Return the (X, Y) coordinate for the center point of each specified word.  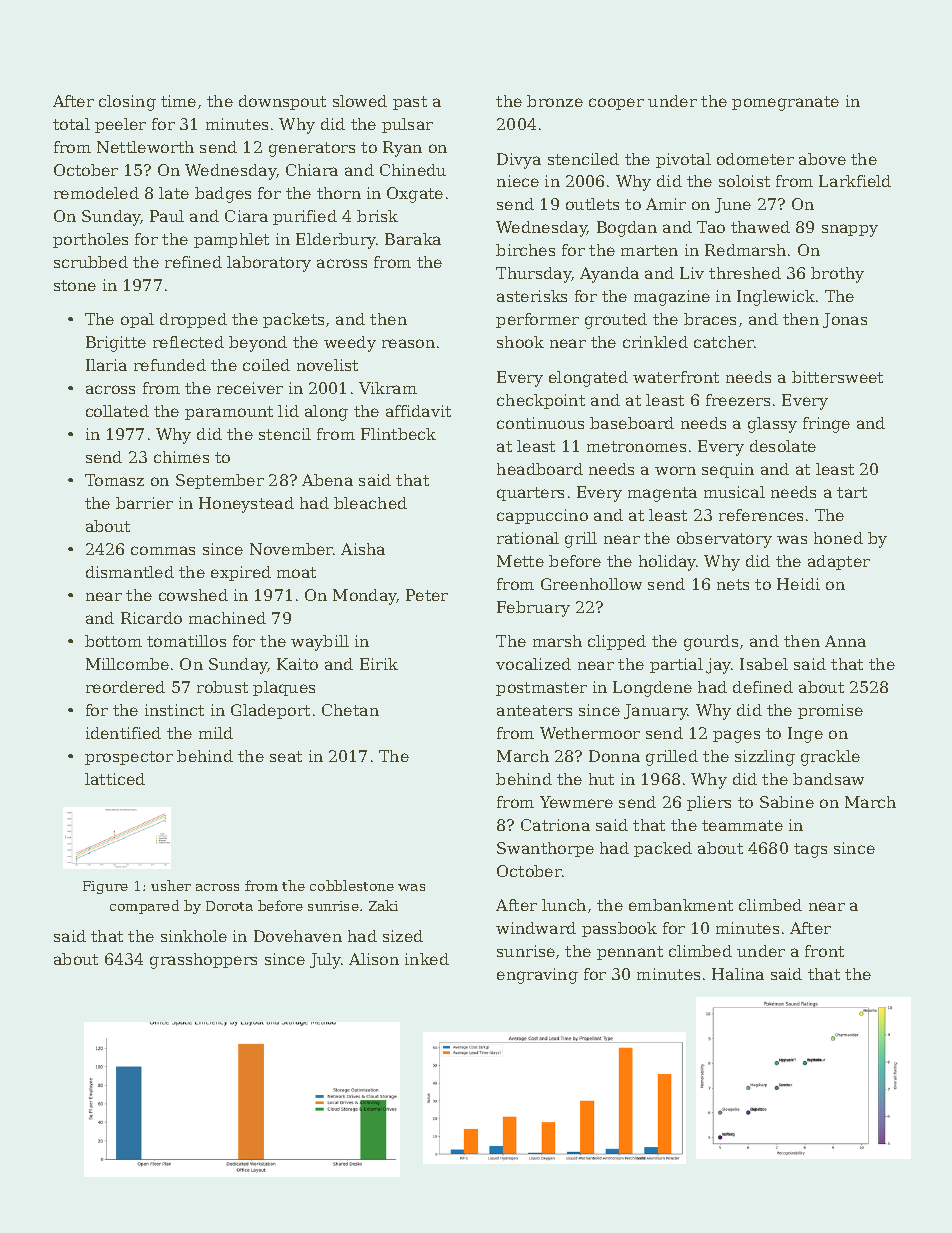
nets (733, 584)
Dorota (229, 906)
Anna (845, 641)
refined (193, 262)
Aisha (363, 549)
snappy (850, 230)
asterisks (532, 296)
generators (312, 149)
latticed (115, 779)
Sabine (787, 802)
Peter (427, 595)
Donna (614, 756)
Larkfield (855, 181)
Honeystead (246, 505)
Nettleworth (145, 147)
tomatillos (186, 641)
